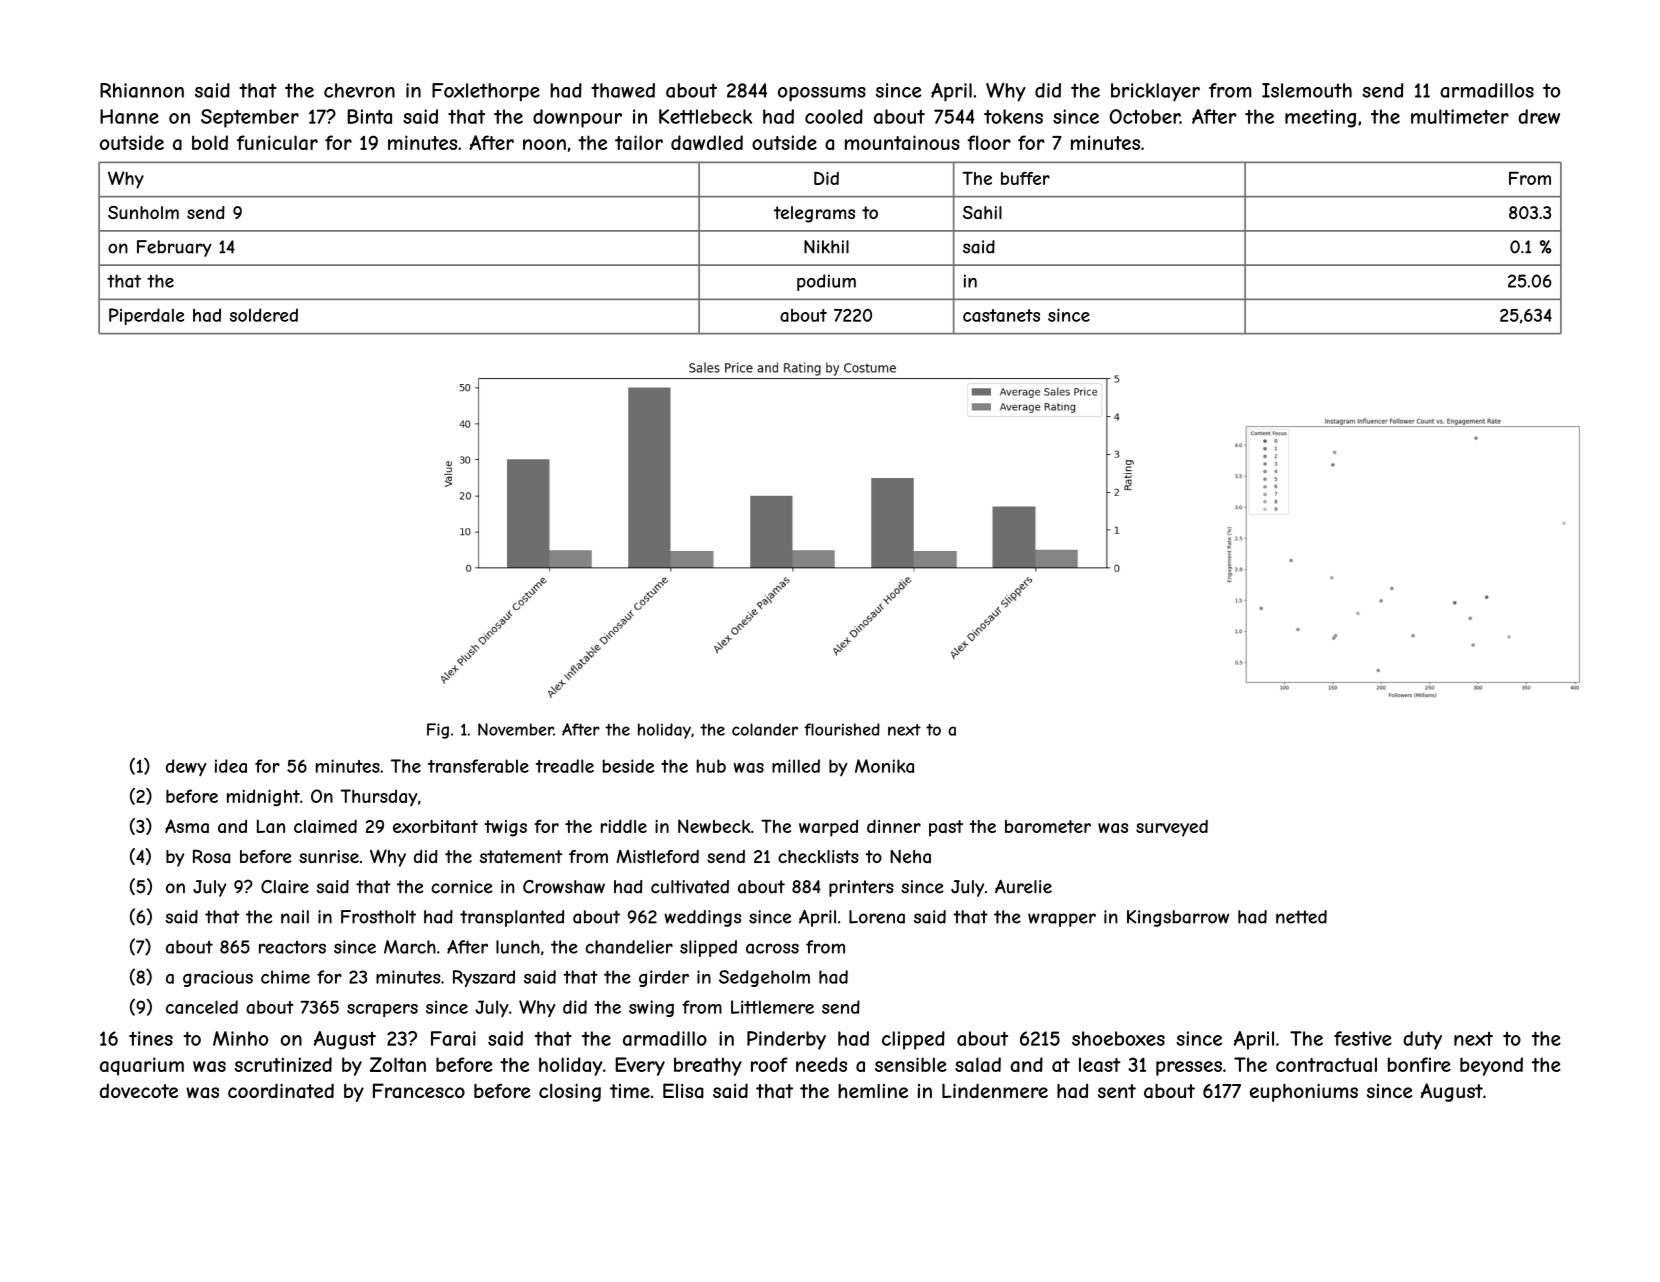 The height and width of the screenshot is (1282, 1660). Describe the element at coordinates (359, 90) in the screenshot. I see `chevron` at that location.
